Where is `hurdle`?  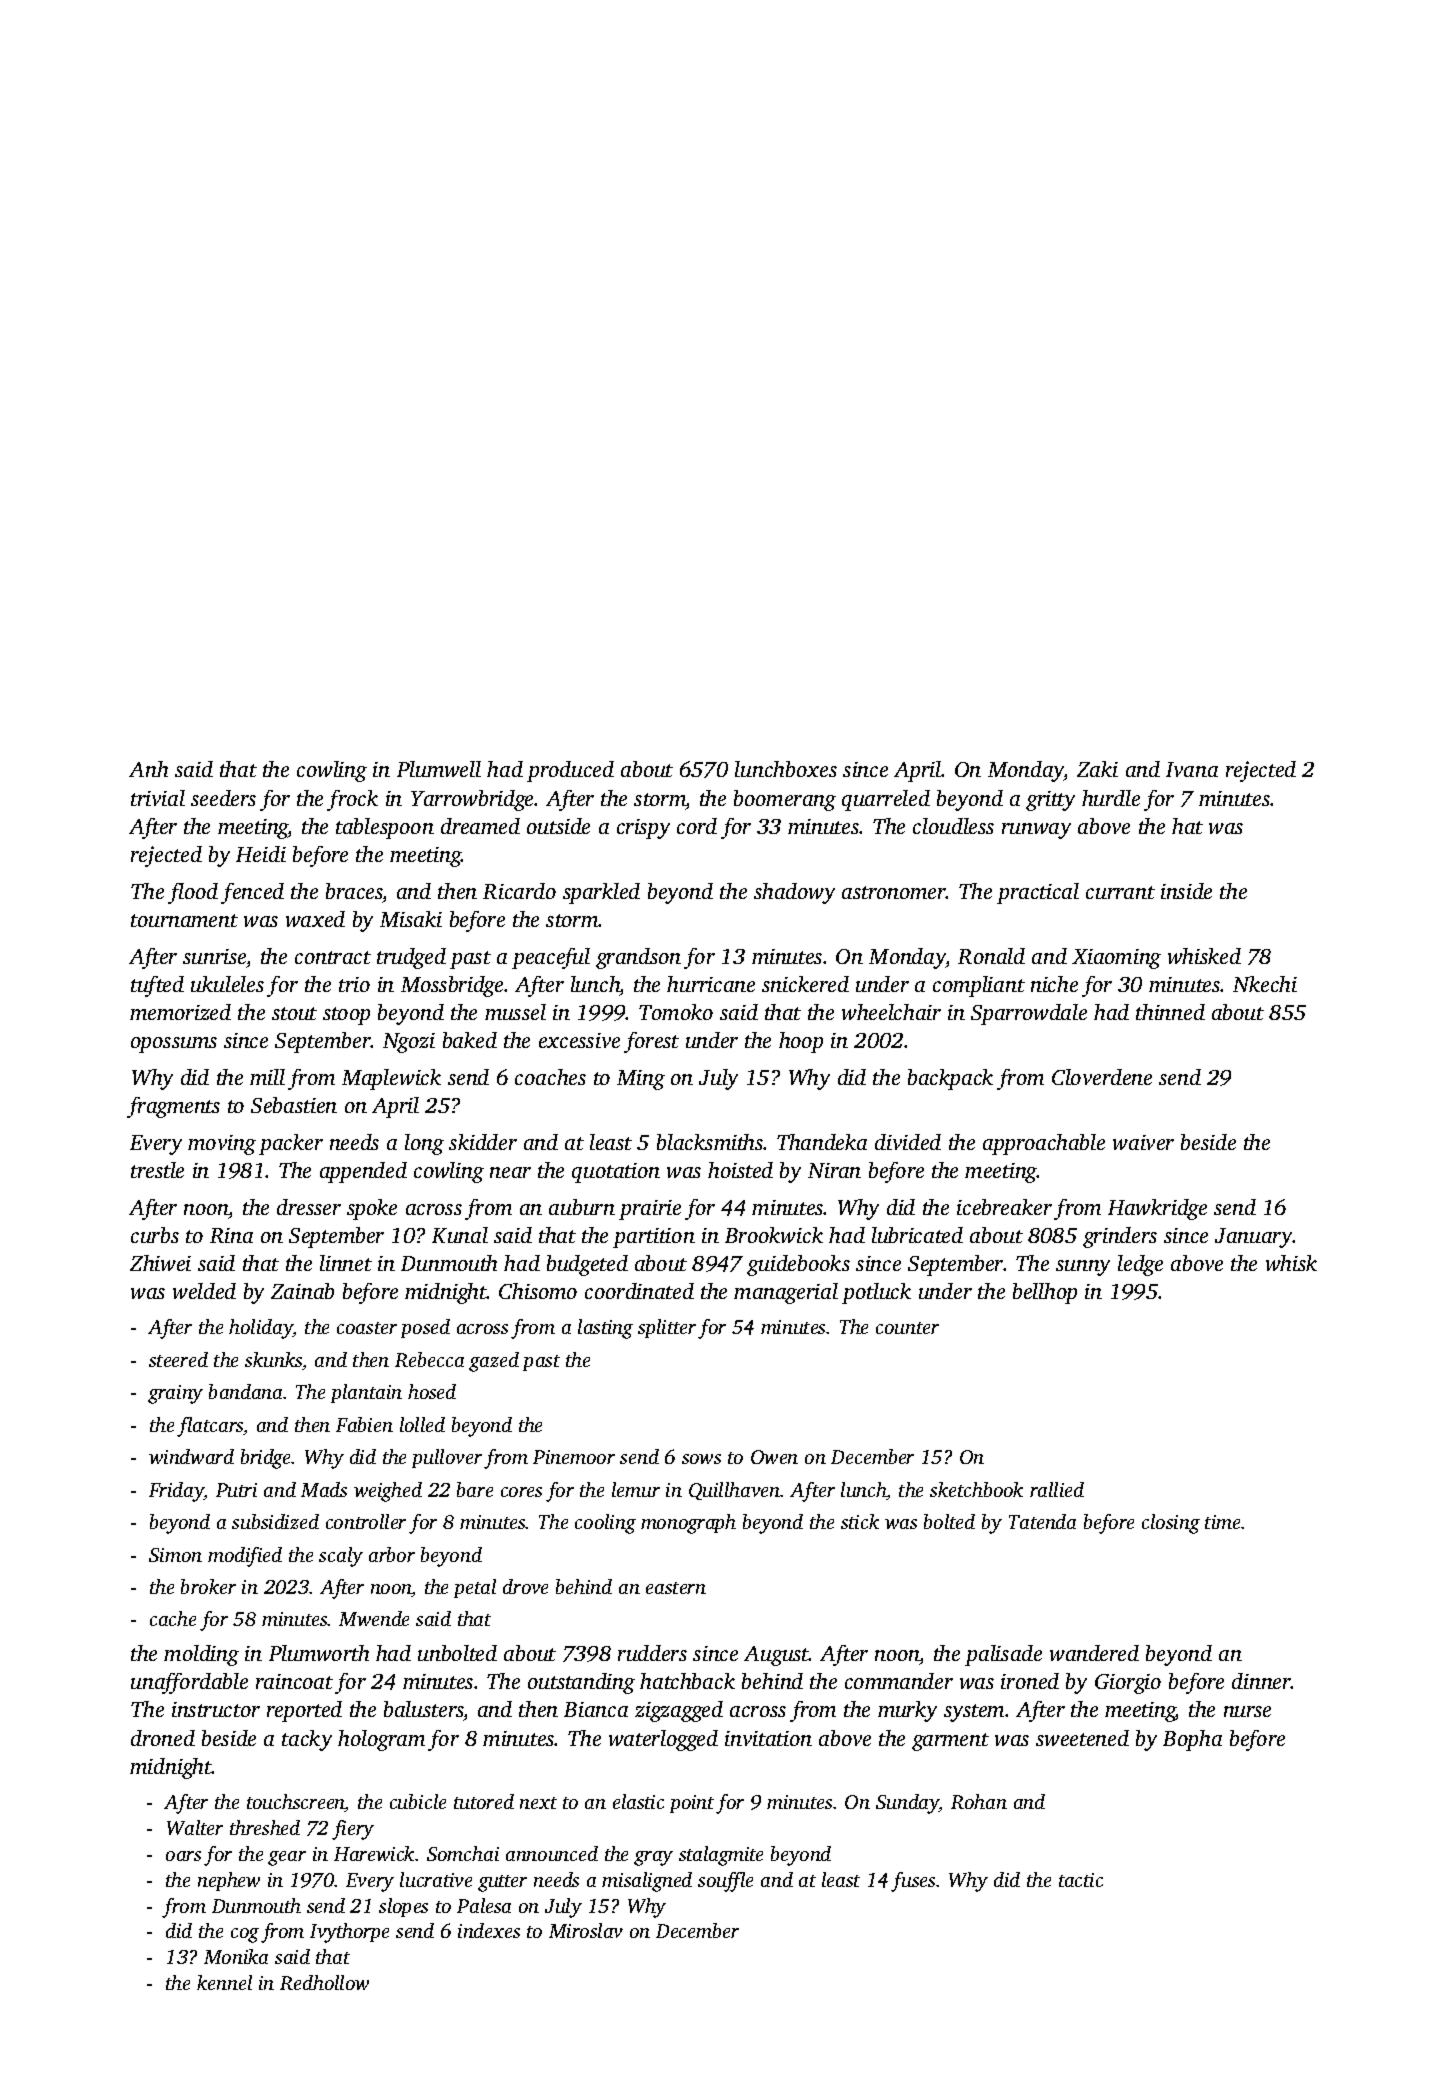
hurdle is located at coordinates (1111, 798).
